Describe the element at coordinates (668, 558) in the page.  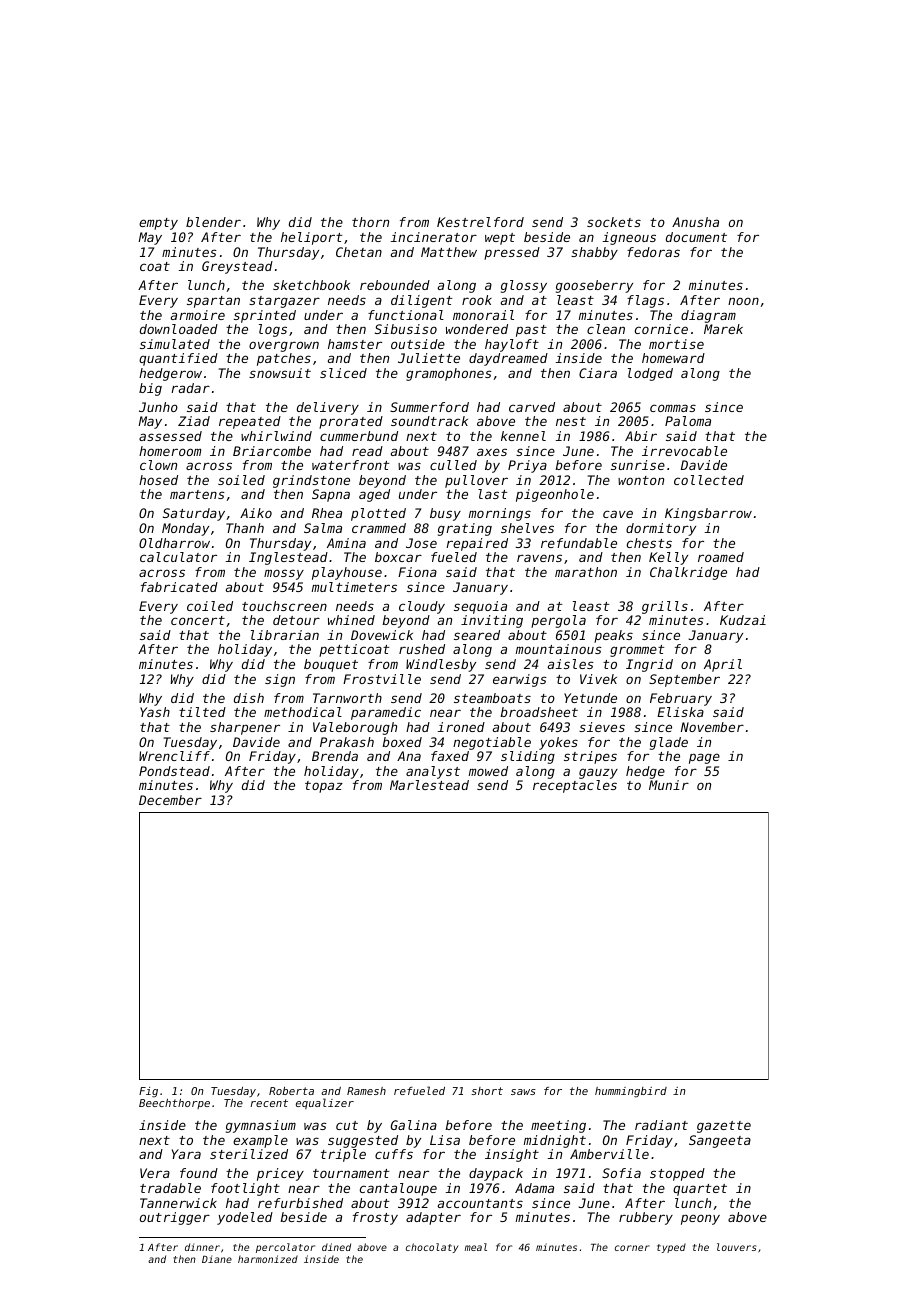
I see `Kelly` at that location.
